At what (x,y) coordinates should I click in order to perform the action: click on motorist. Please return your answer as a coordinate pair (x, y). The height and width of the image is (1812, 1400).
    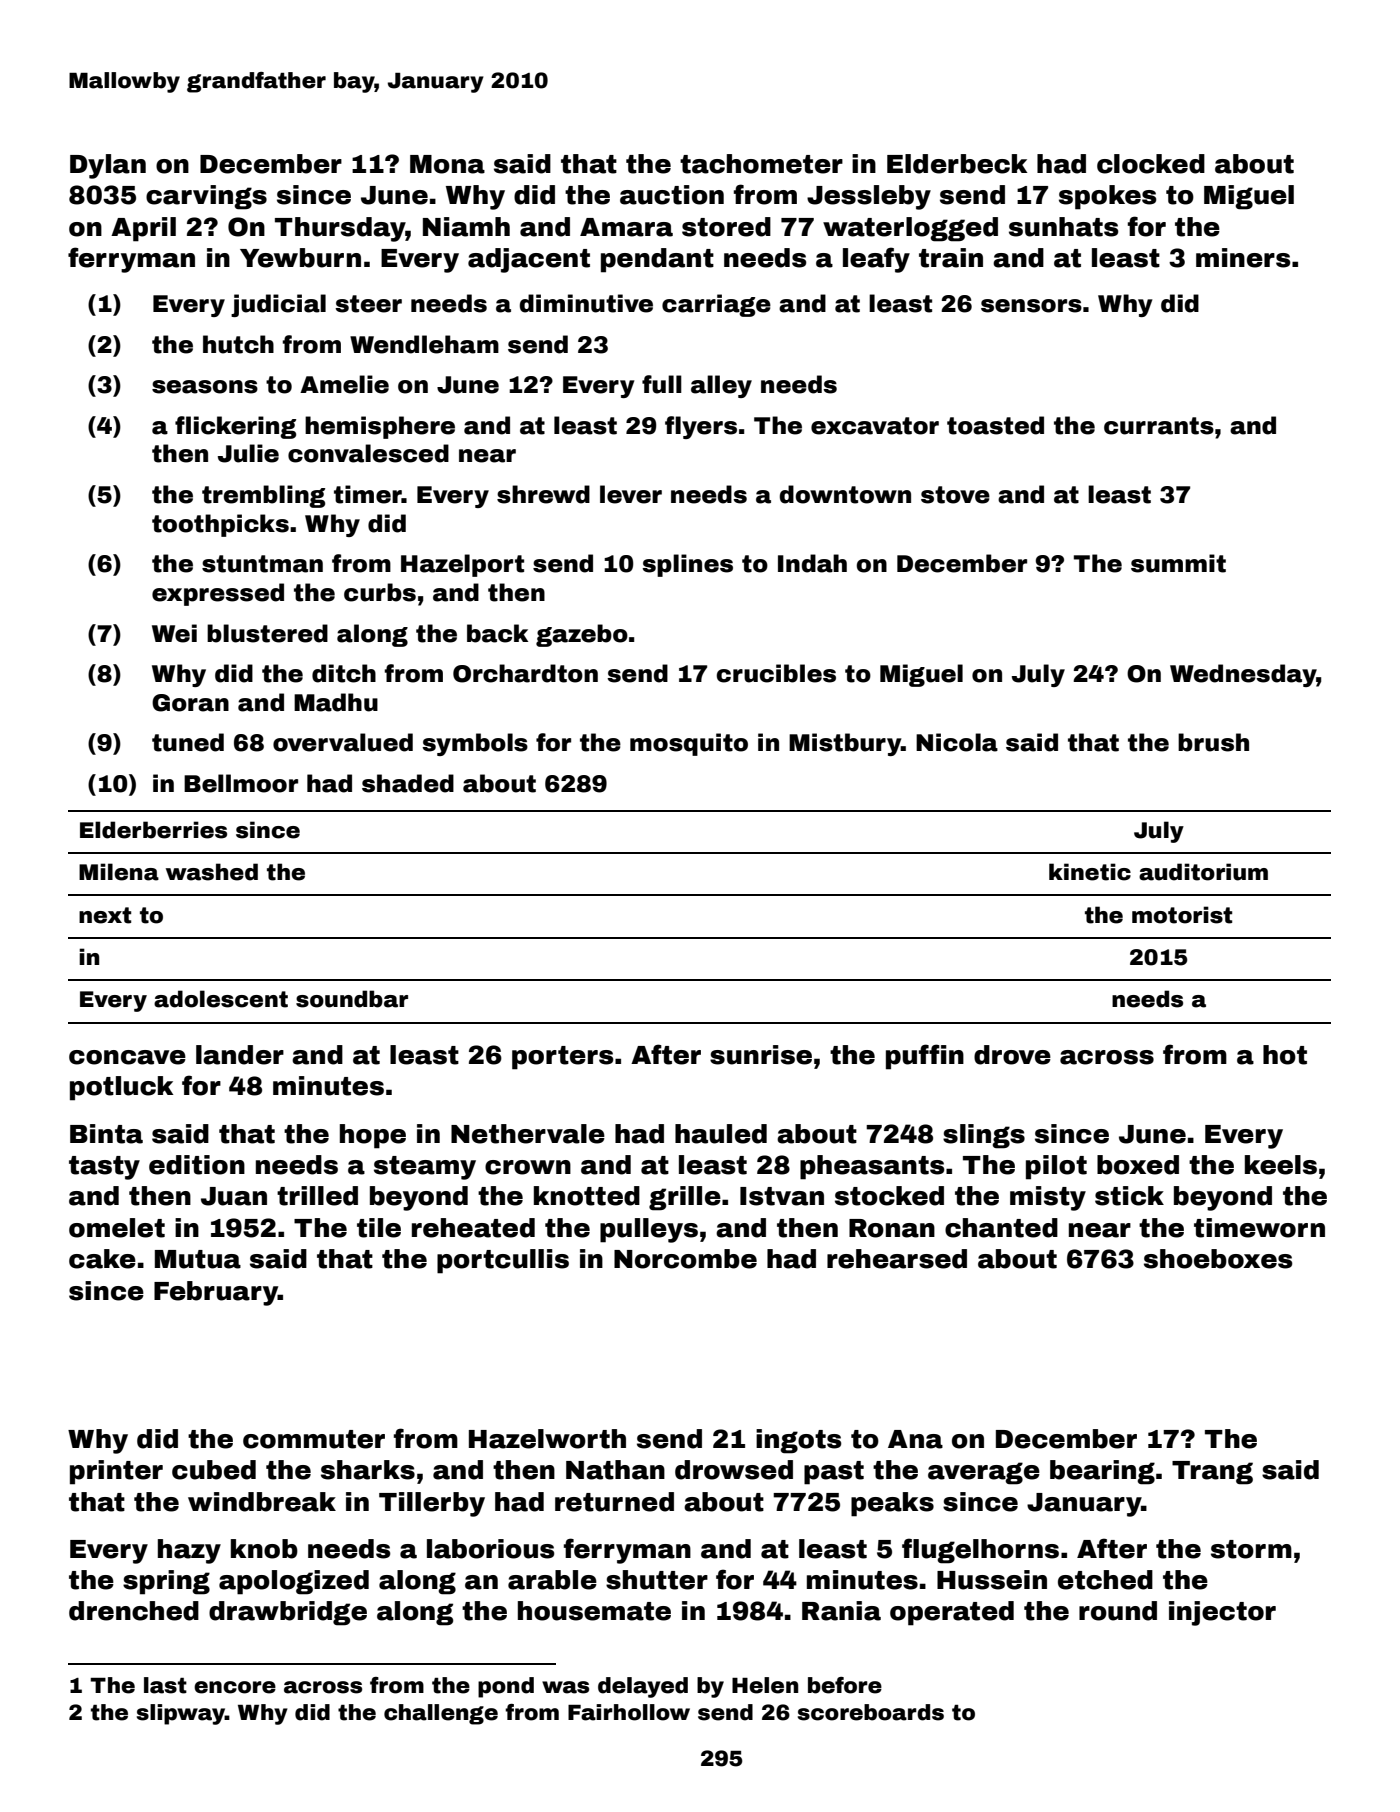
    Looking at the image, I should click on (1182, 915).
